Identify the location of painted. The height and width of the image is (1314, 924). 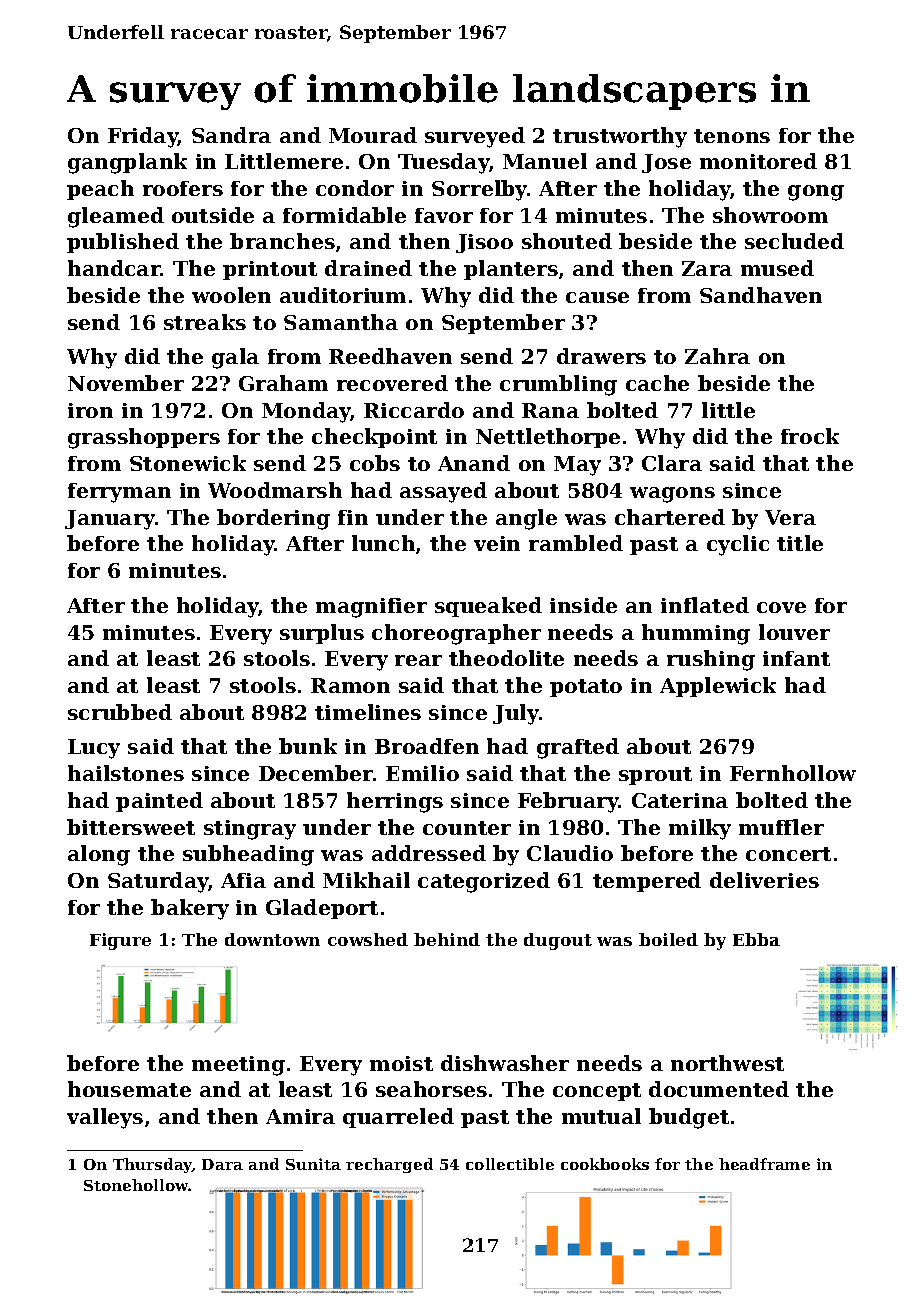
(159, 802).
